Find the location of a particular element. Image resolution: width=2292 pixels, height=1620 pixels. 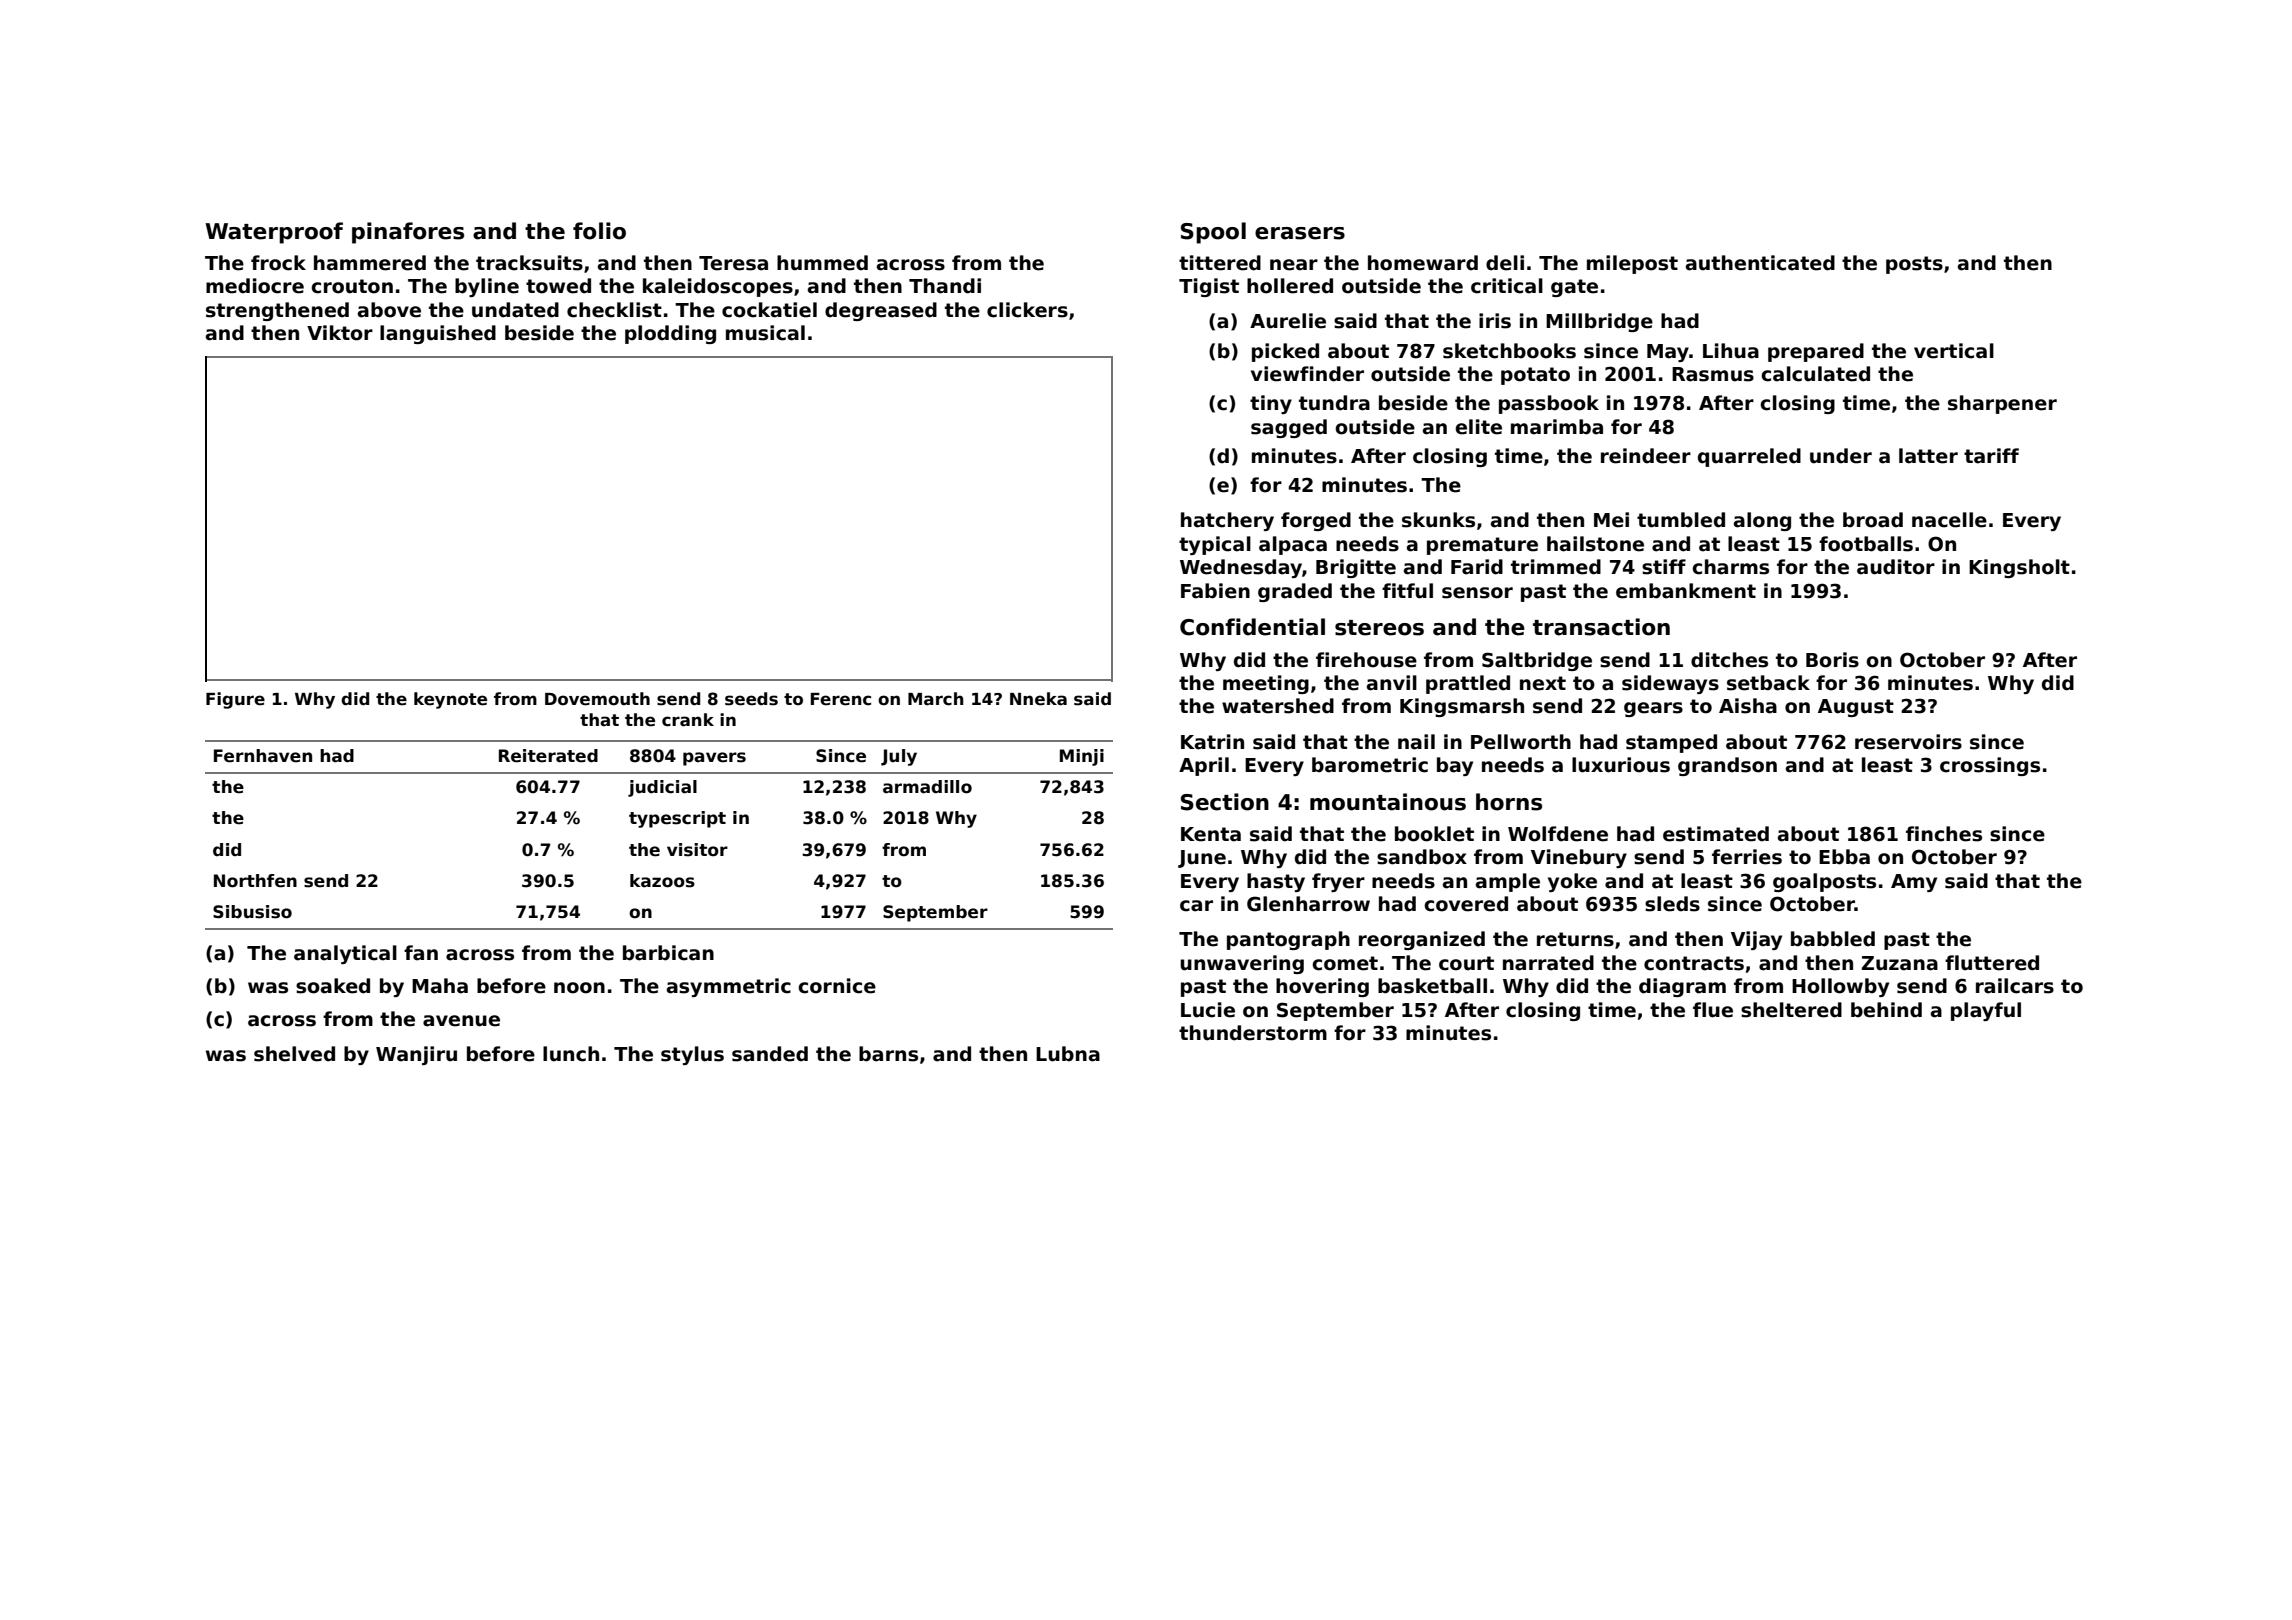

picked is located at coordinates (1285, 352).
